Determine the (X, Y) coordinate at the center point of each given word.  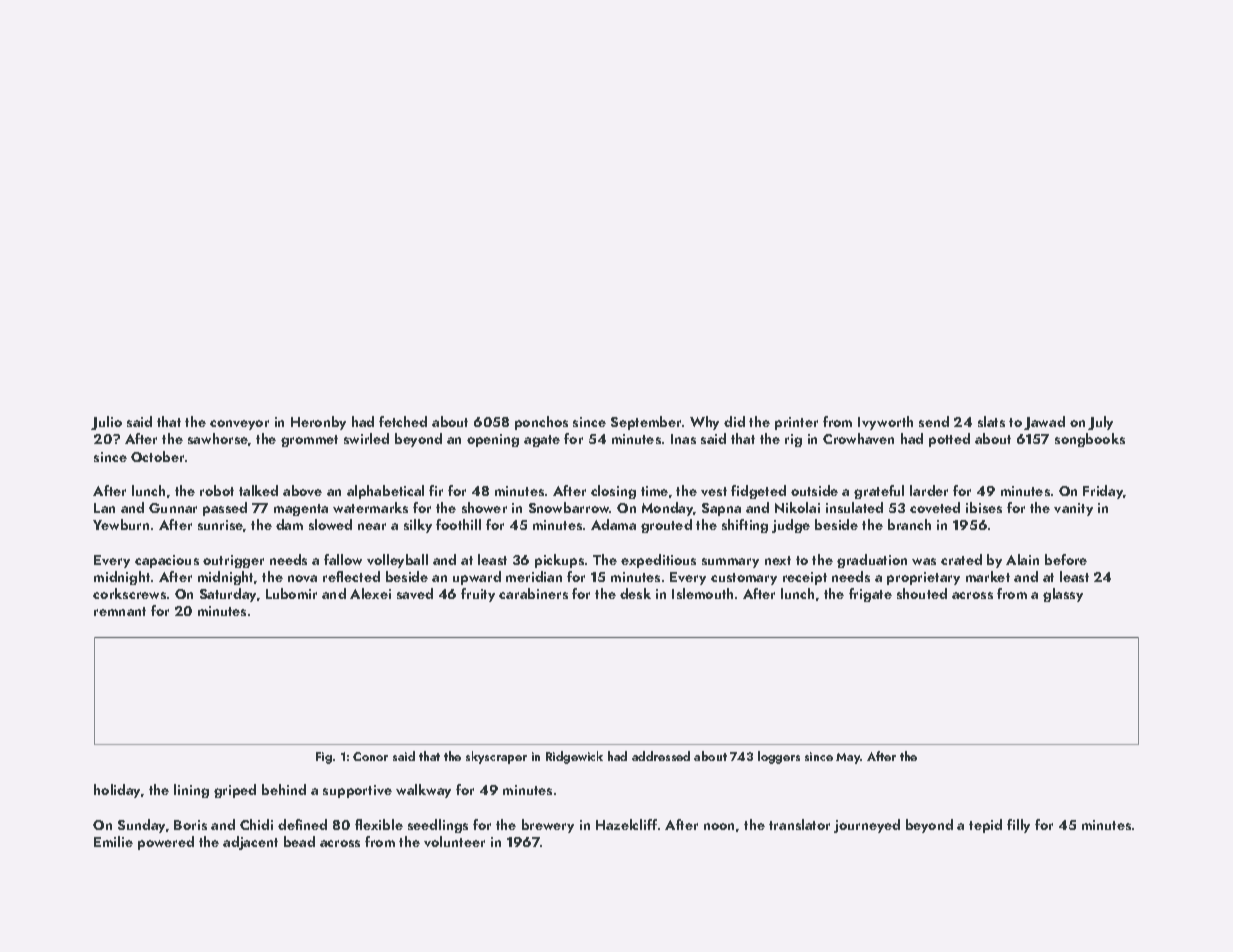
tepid (985, 826)
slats (991, 421)
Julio (106, 423)
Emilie (113, 841)
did (734, 421)
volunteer (454, 841)
